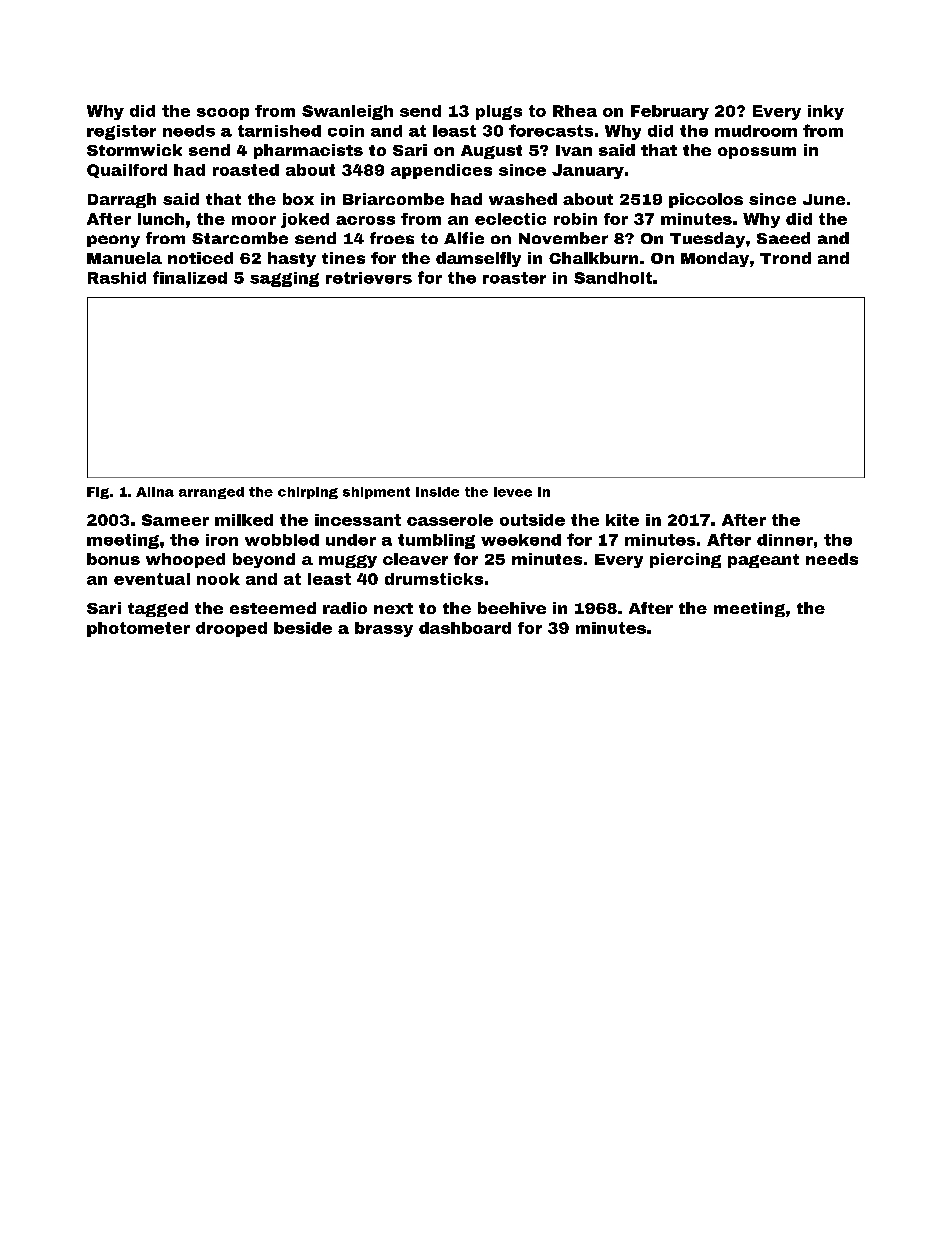 The image size is (952, 1233). What do you see at coordinates (98, 493) in the page?
I see `Fig` at bounding box center [98, 493].
